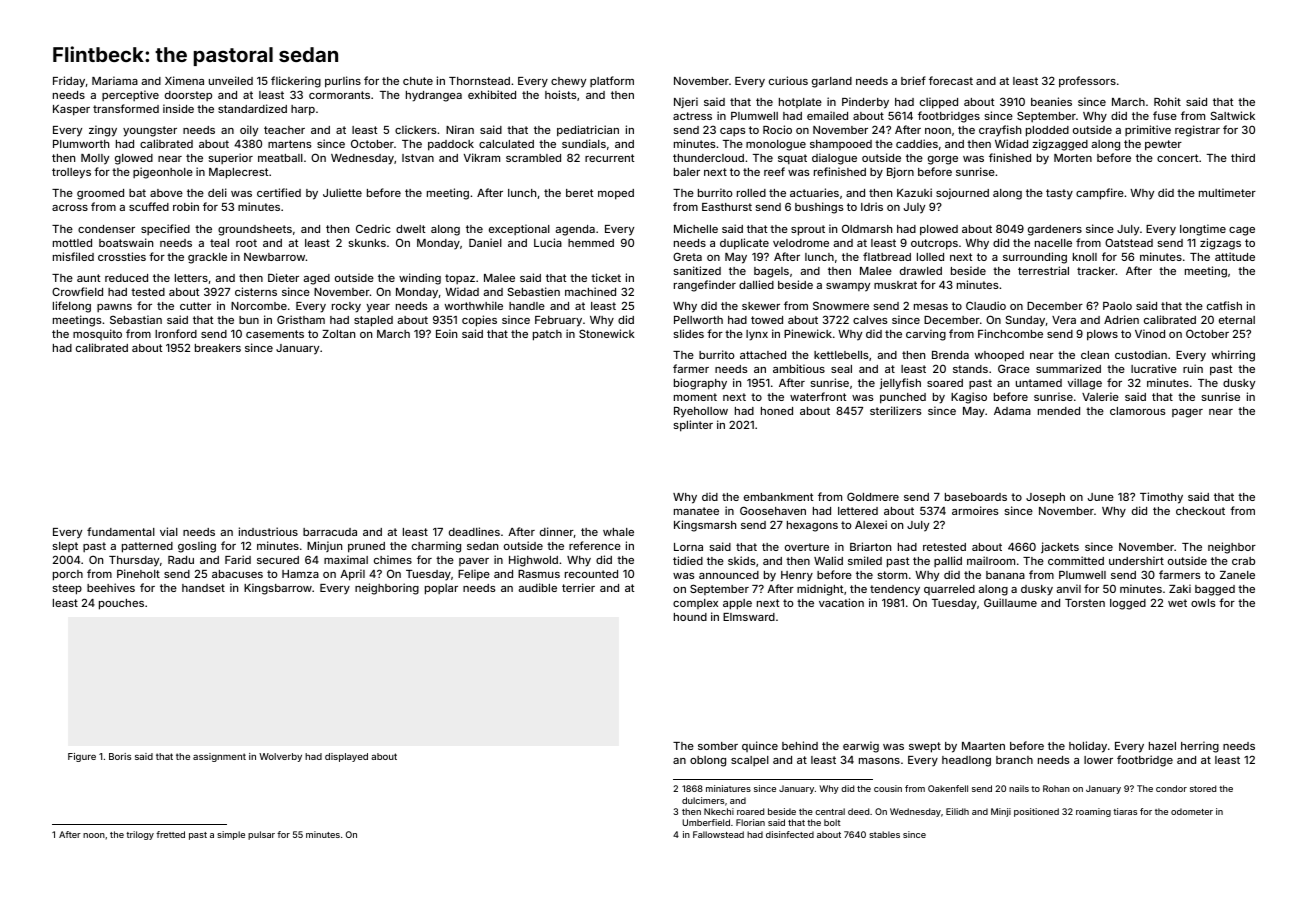 This screenshot has height=924, width=1308. What do you see at coordinates (446, 333) in the screenshot?
I see `Eoin` at bounding box center [446, 333].
